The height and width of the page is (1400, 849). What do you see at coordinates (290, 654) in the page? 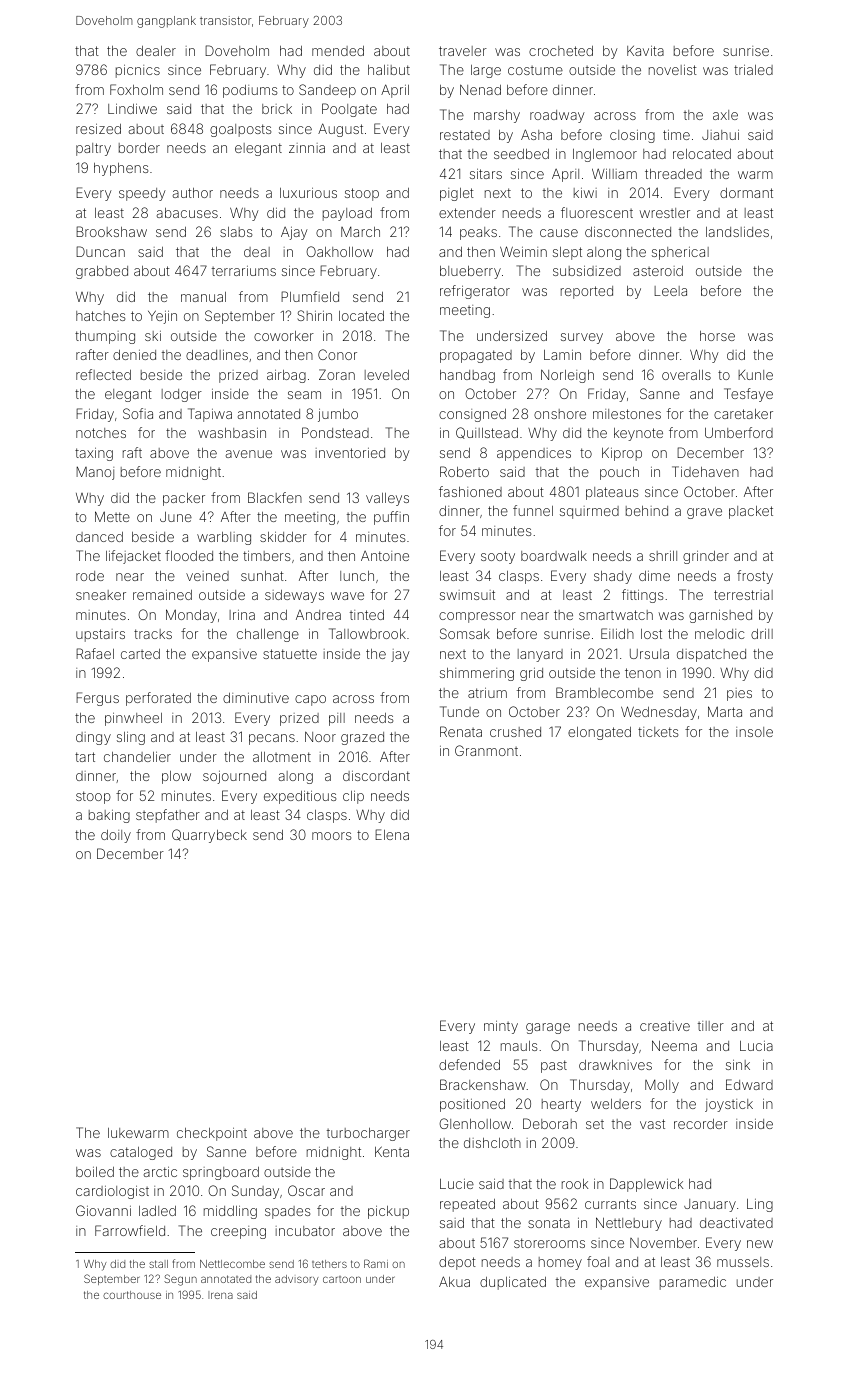
I see `statuette` at bounding box center [290, 654].
